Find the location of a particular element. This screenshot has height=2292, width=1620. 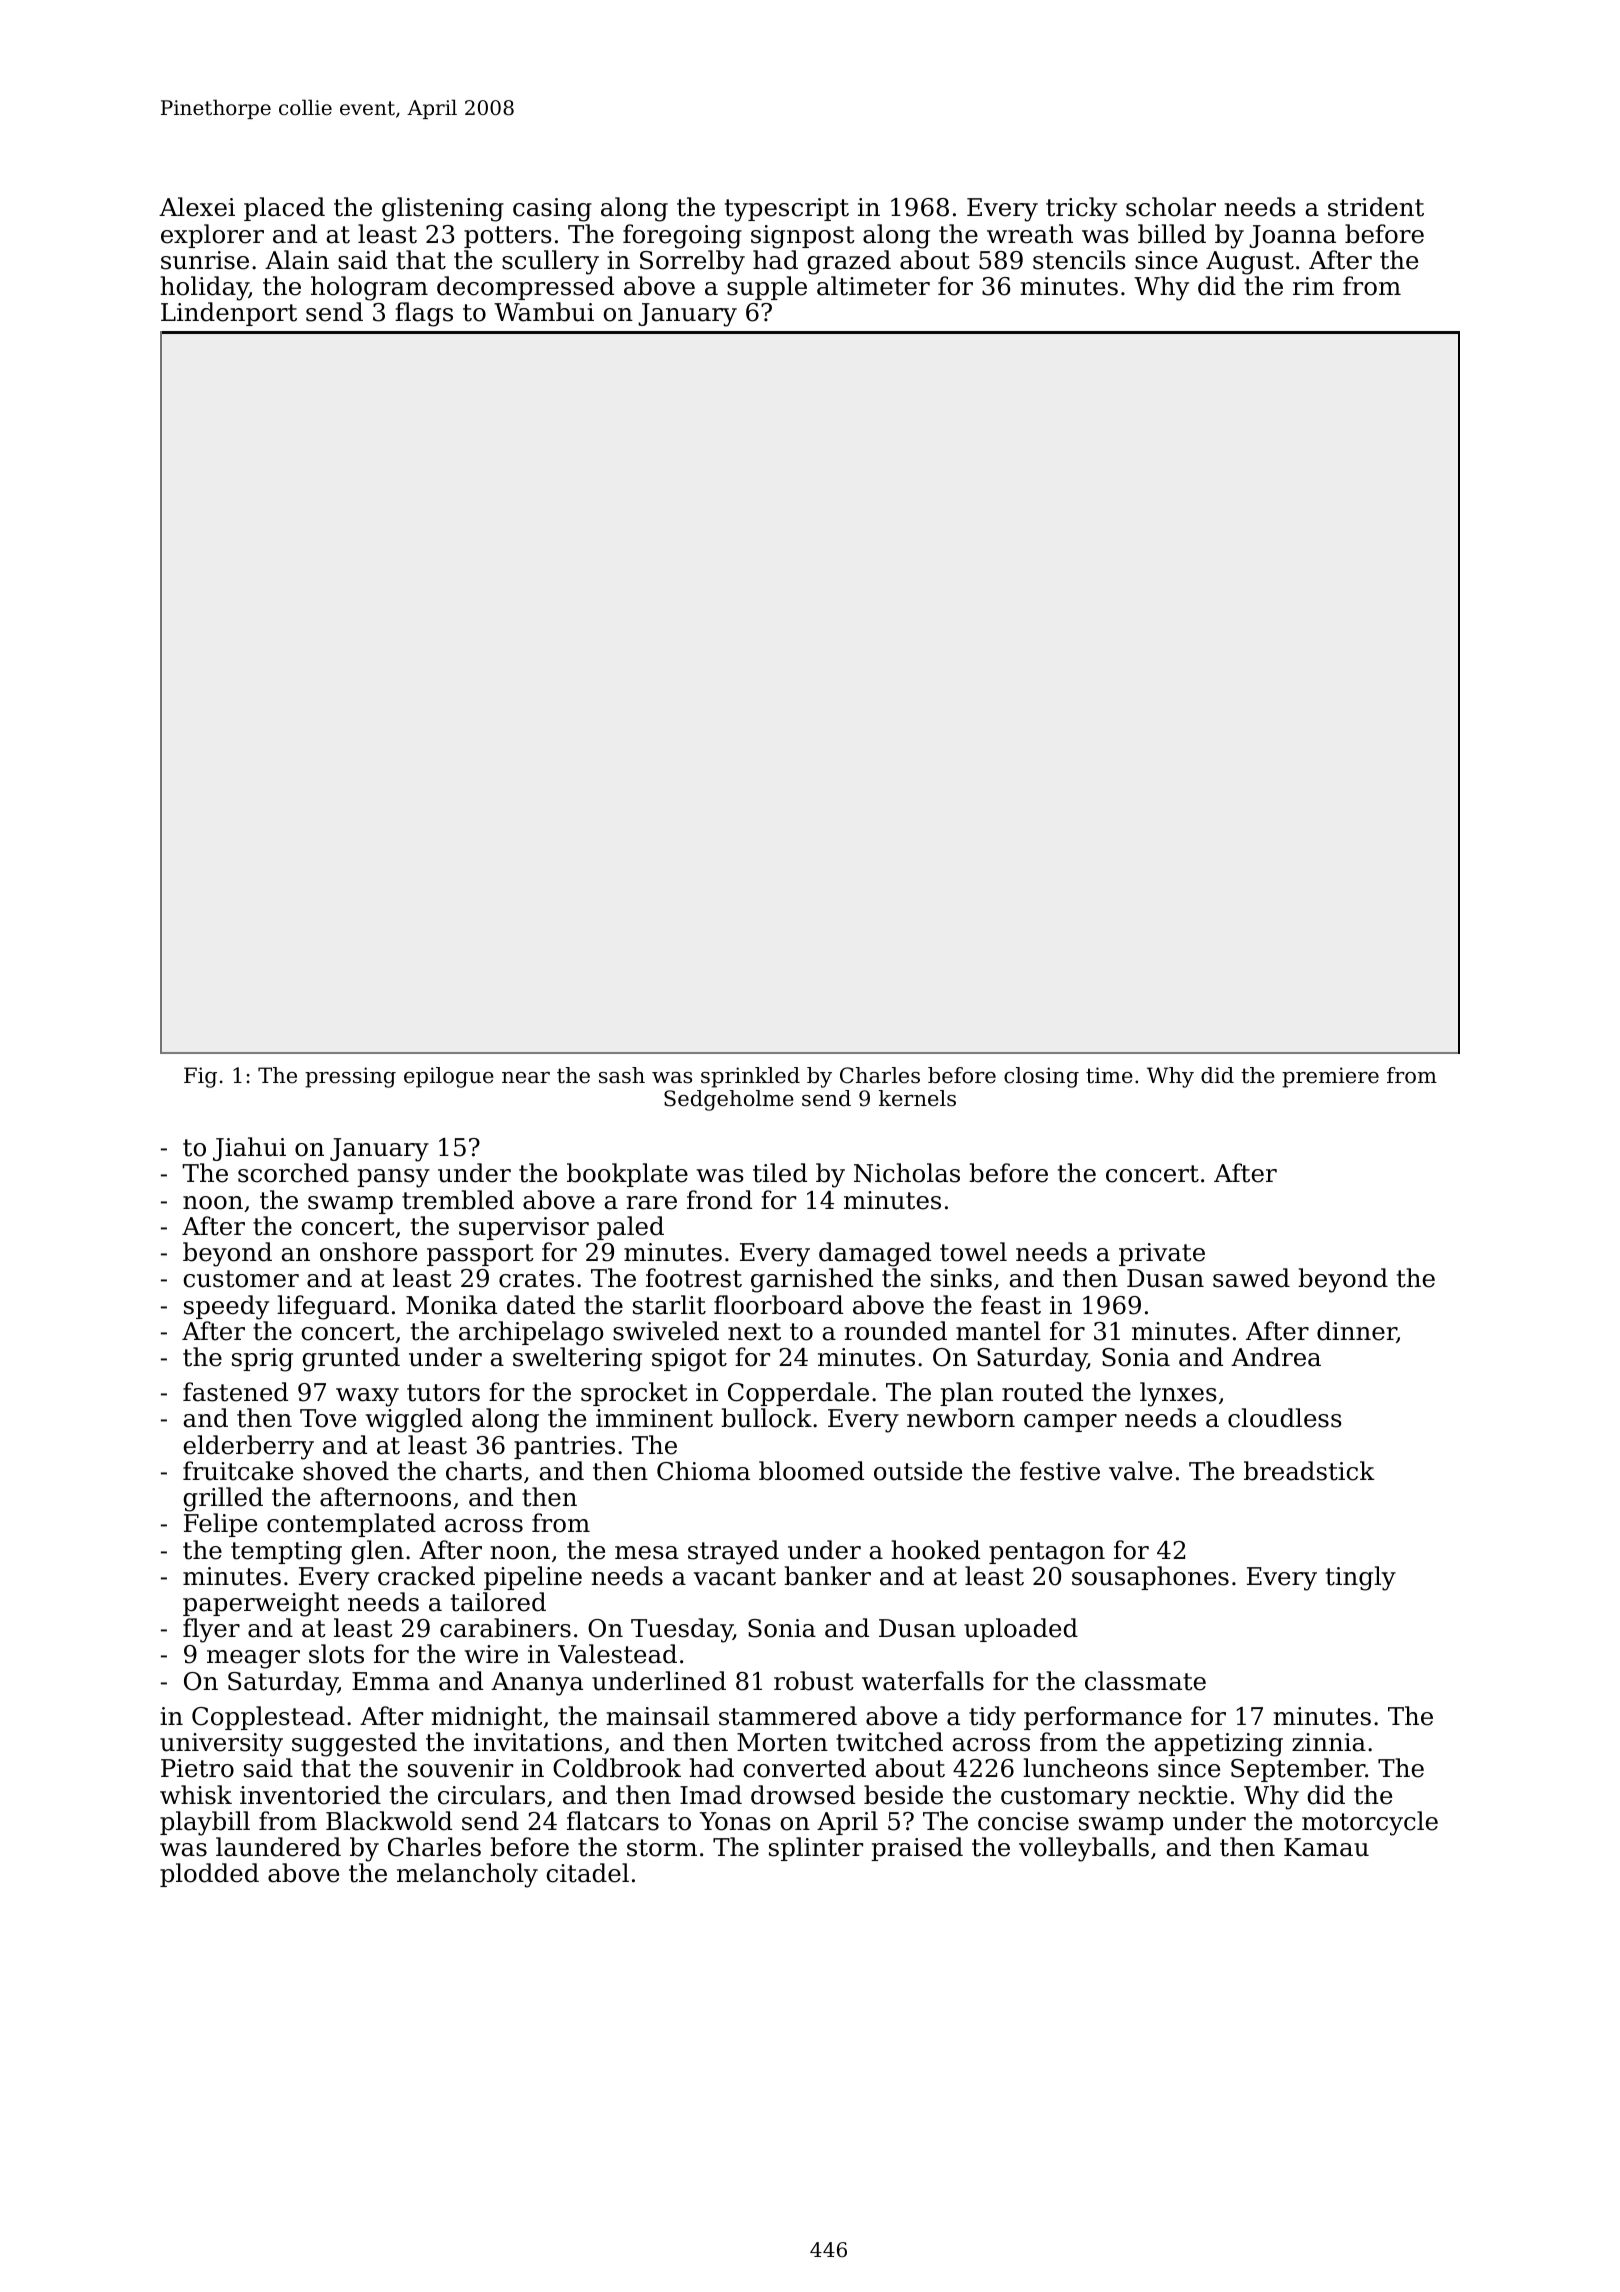

closing is located at coordinates (1041, 1077).
